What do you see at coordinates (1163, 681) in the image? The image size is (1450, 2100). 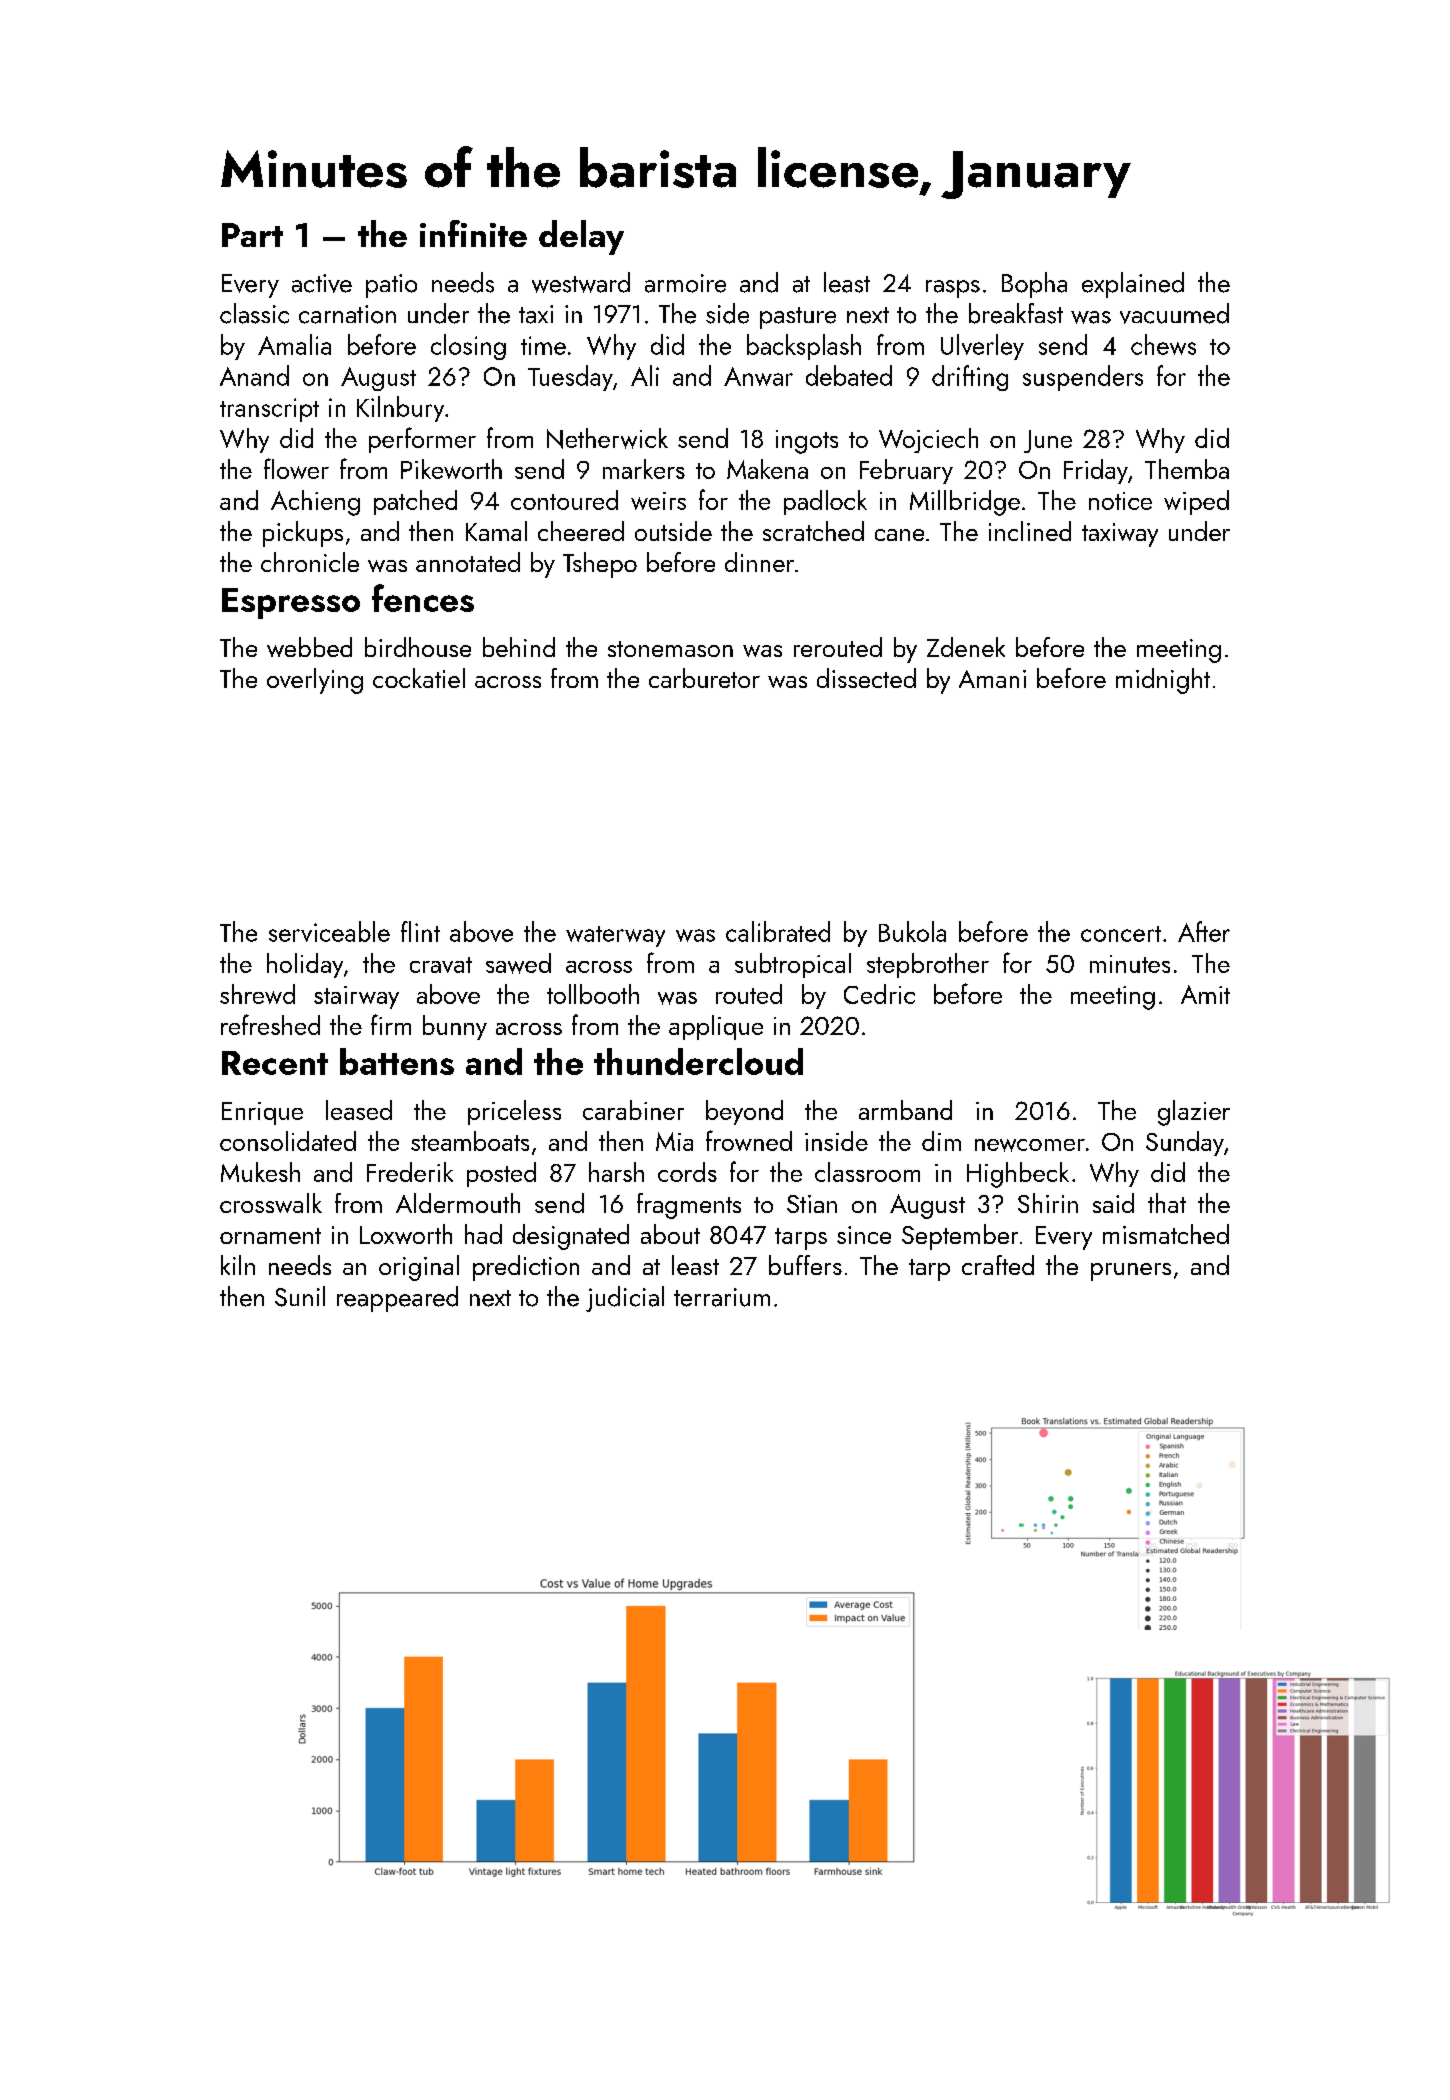 I see `midnight` at bounding box center [1163, 681].
